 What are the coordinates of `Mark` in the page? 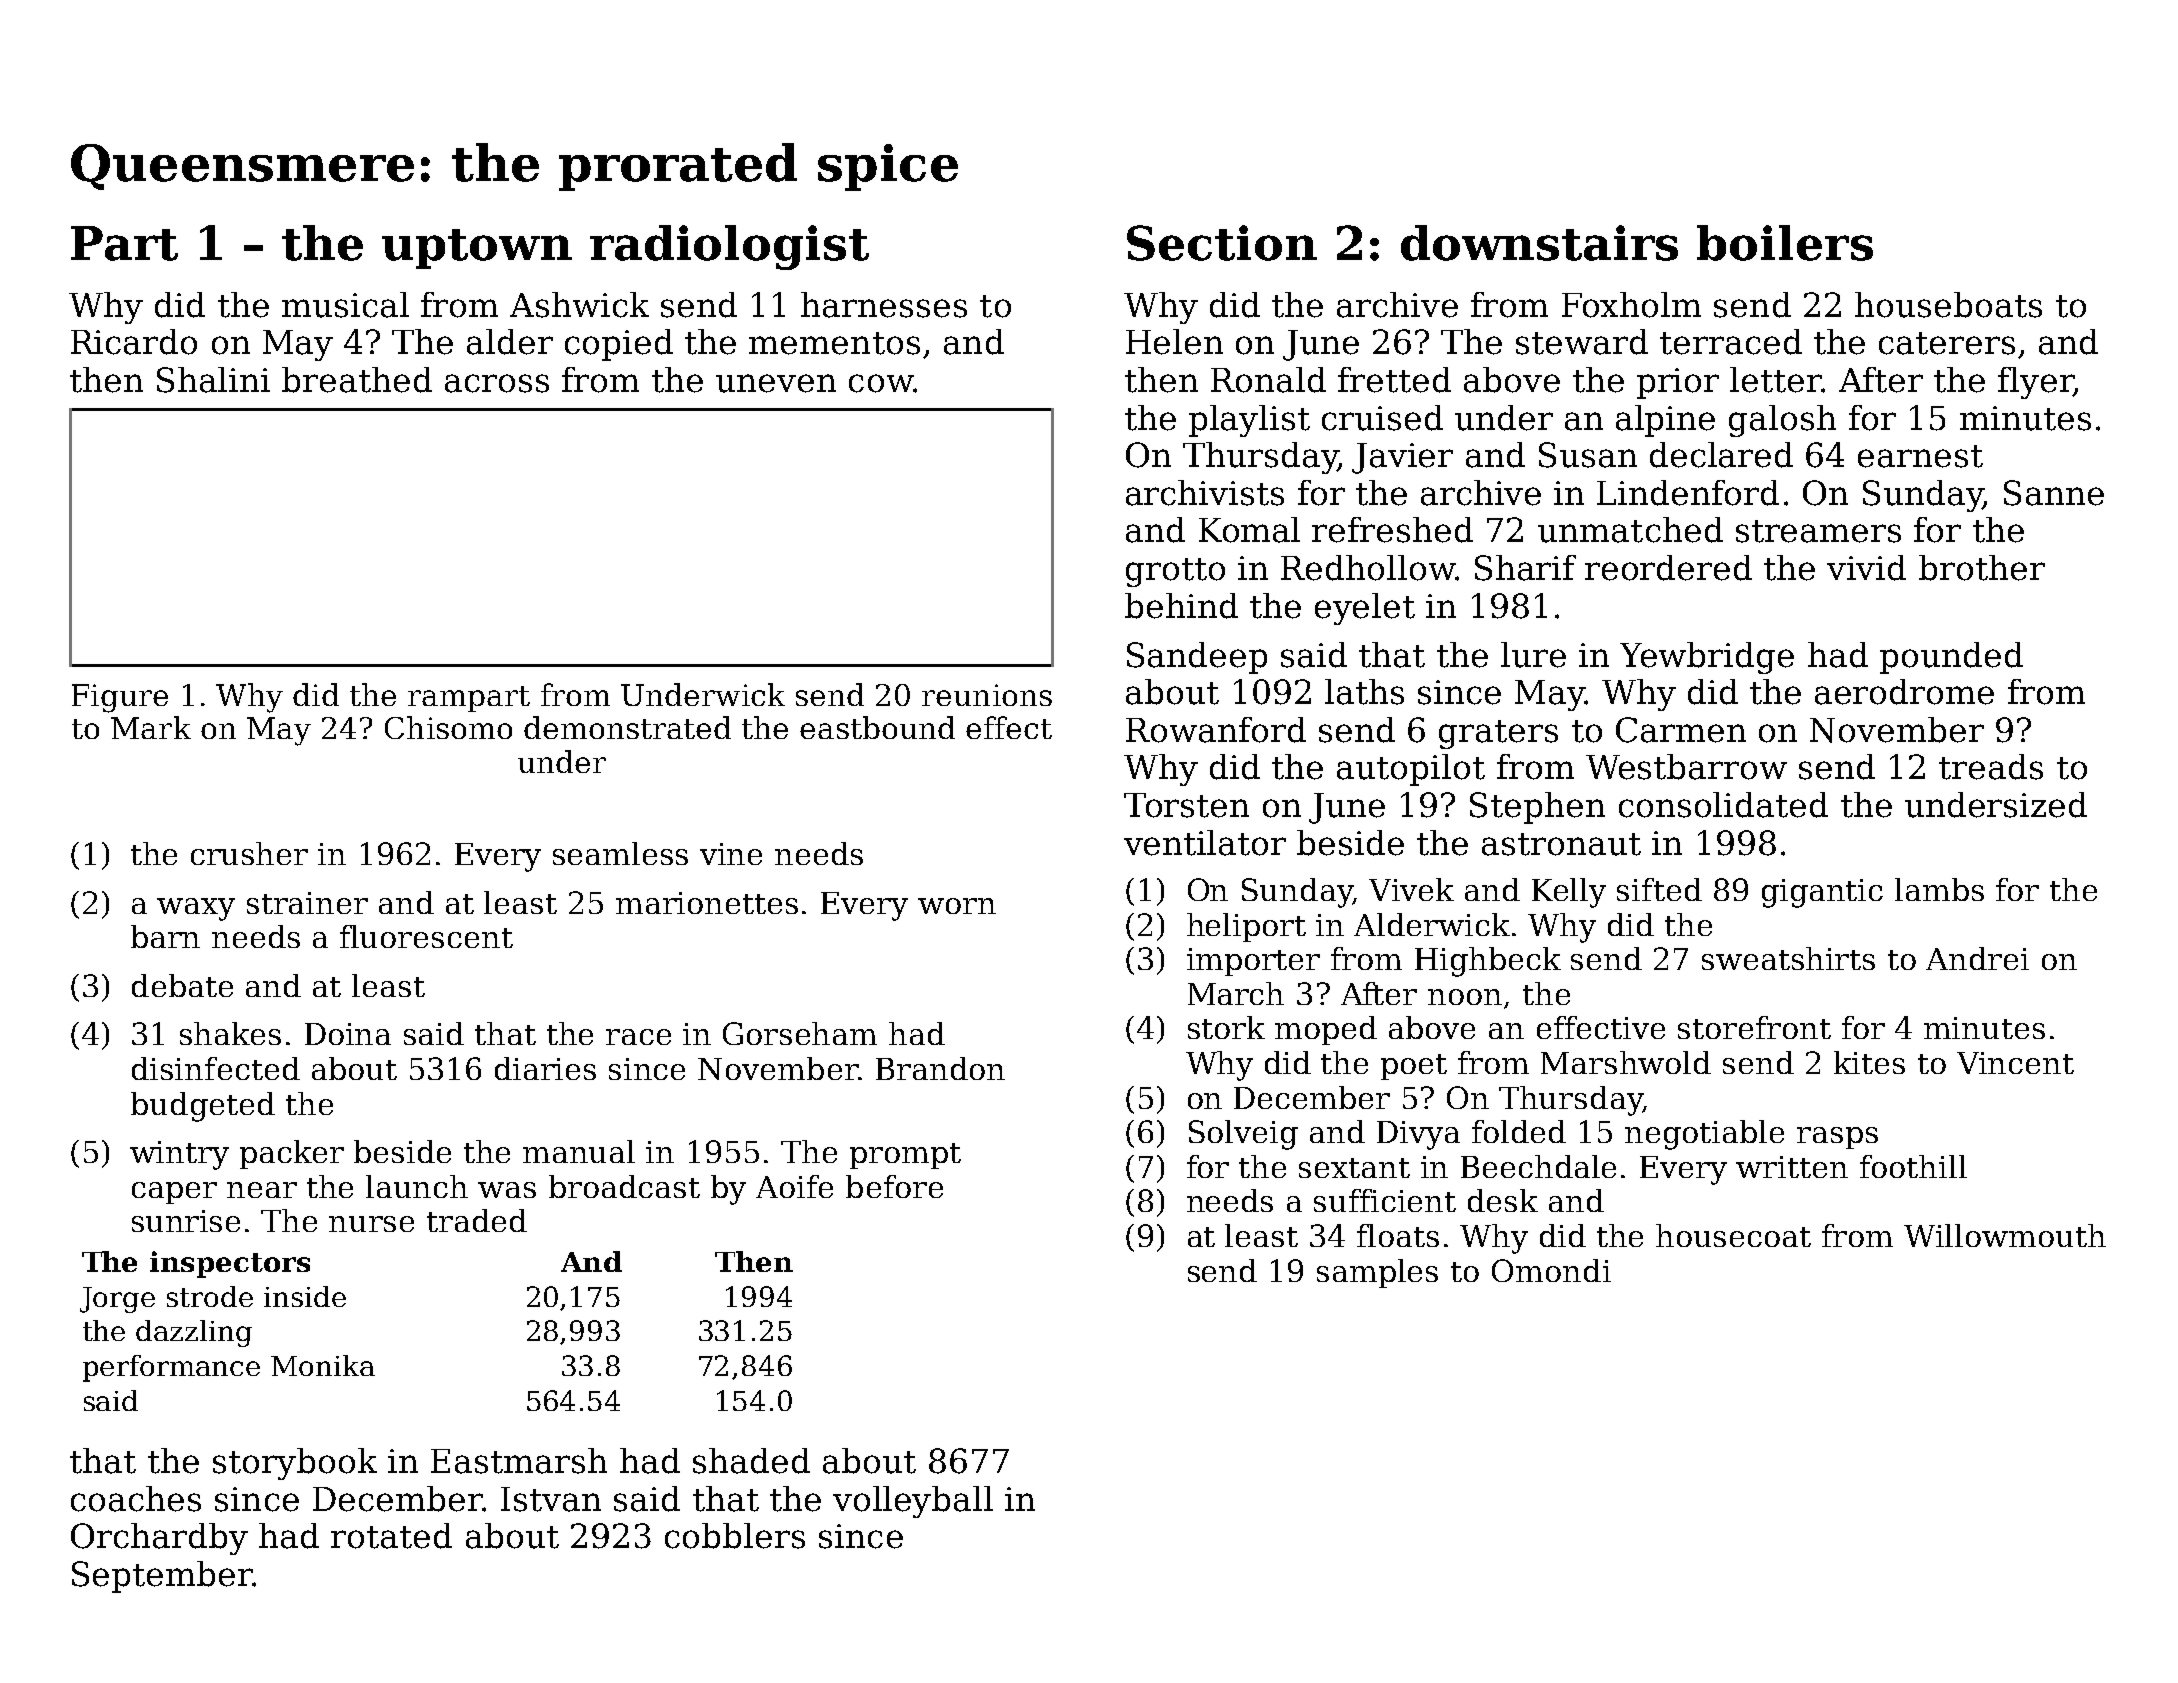 It's located at (151, 727).
